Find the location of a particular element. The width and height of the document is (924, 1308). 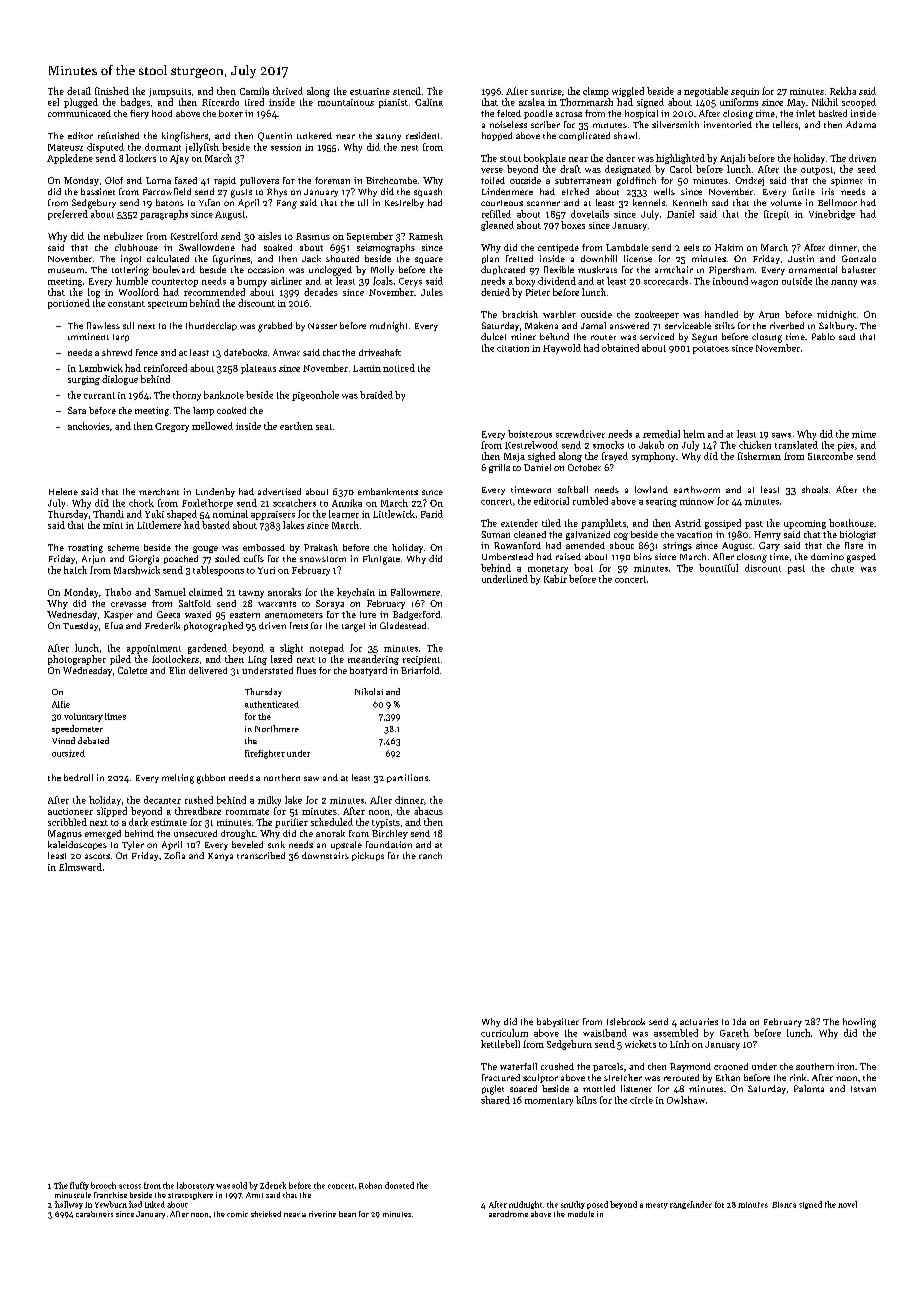

pickups is located at coordinates (368, 856).
